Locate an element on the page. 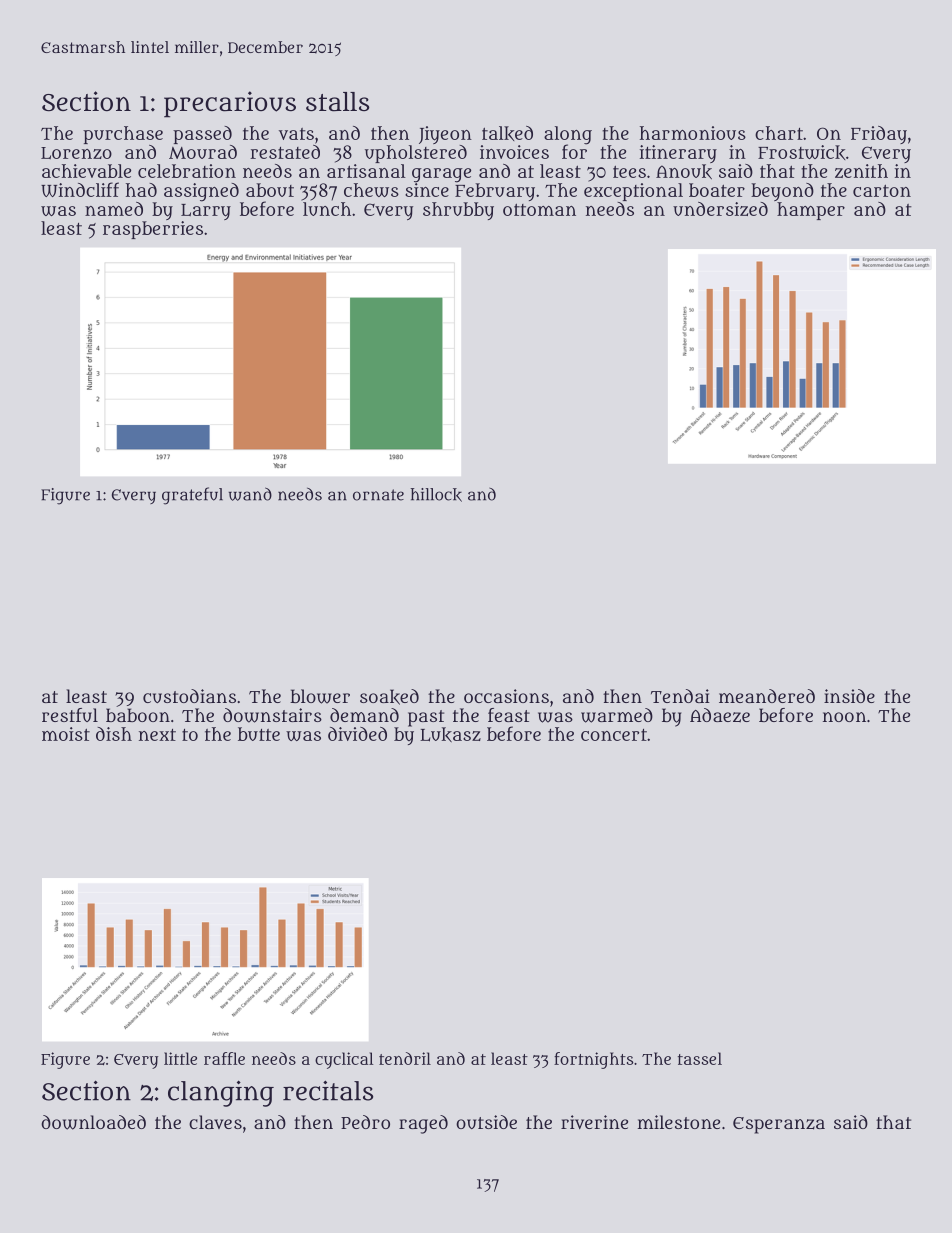 The height and width of the page is (1233, 952). Tendai is located at coordinates (680, 696).
